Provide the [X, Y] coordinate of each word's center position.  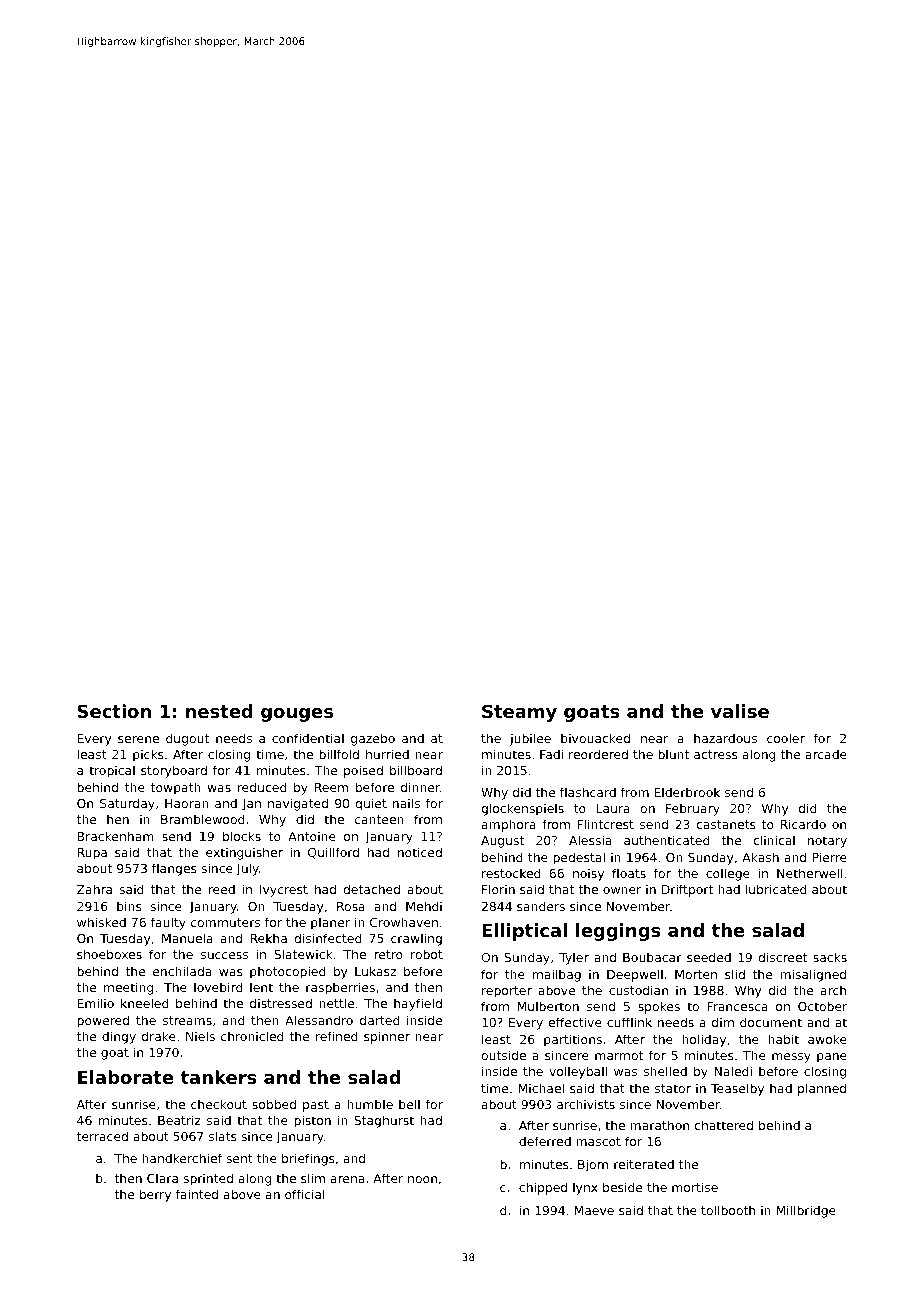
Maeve [594, 1210]
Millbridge [806, 1211]
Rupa [92, 854]
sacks [830, 957]
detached [371, 889]
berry [155, 1195]
